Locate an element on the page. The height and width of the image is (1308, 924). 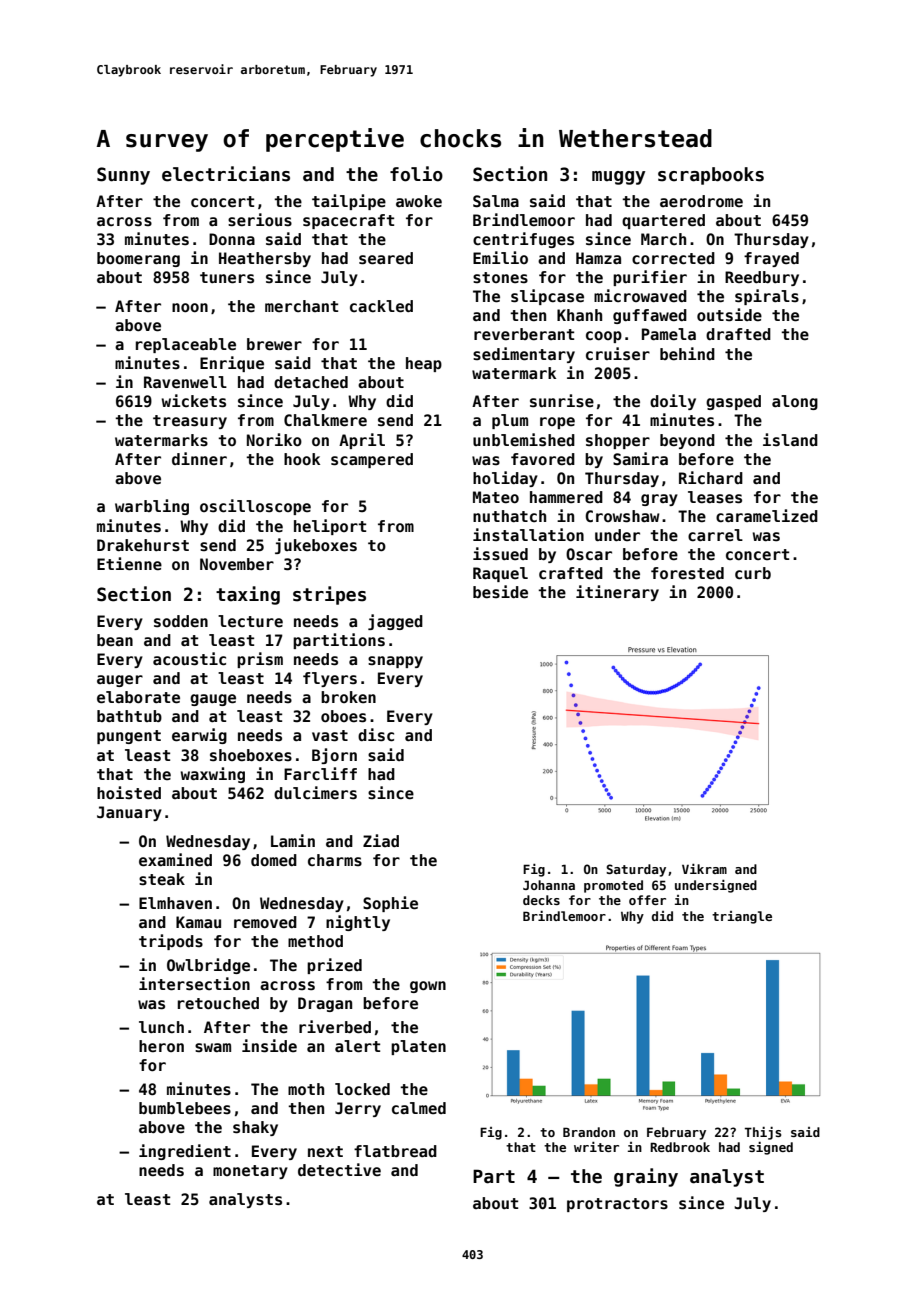
electricians is located at coordinates (226, 174).
